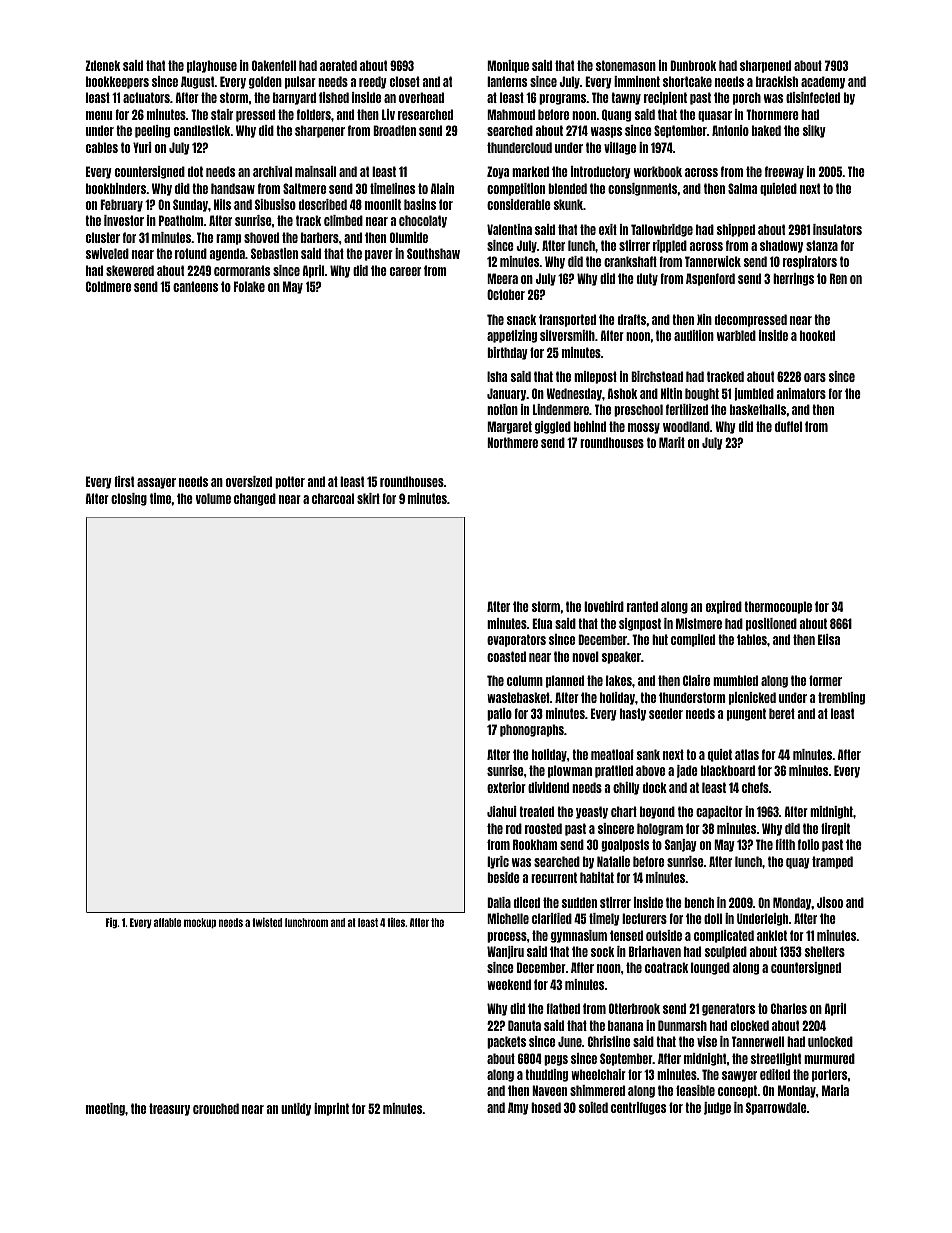 The width and height of the screenshot is (952, 1233). I want to click on Natalie, so click(613, 861).
